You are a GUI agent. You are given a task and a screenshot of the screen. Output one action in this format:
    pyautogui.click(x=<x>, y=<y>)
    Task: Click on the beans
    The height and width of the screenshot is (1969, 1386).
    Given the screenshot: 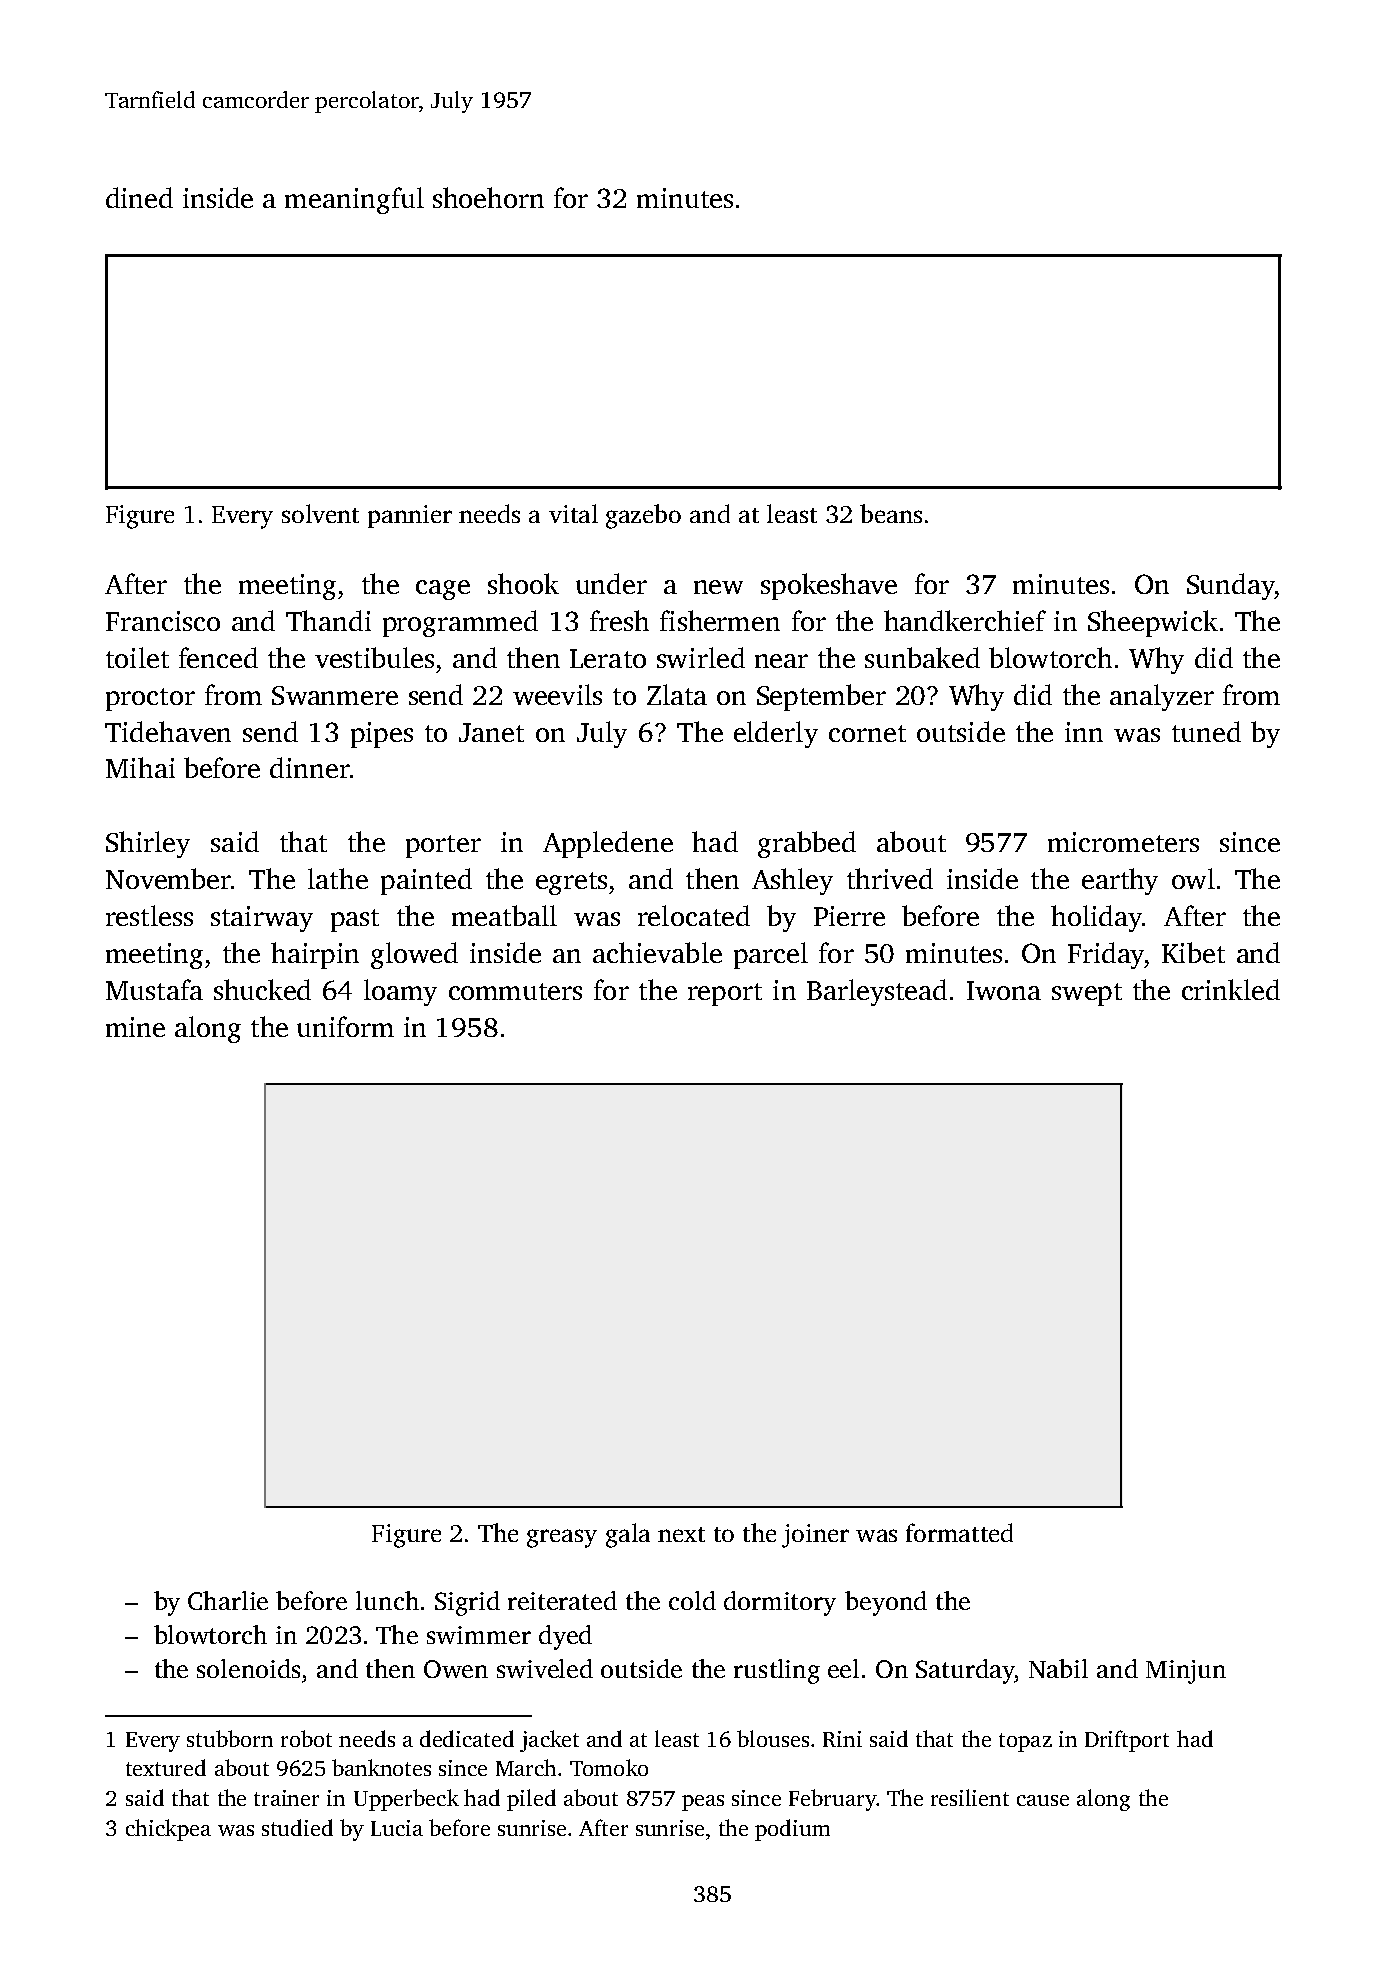 What is the action you would take?
    pyautogui.click(x=891, y=513)
